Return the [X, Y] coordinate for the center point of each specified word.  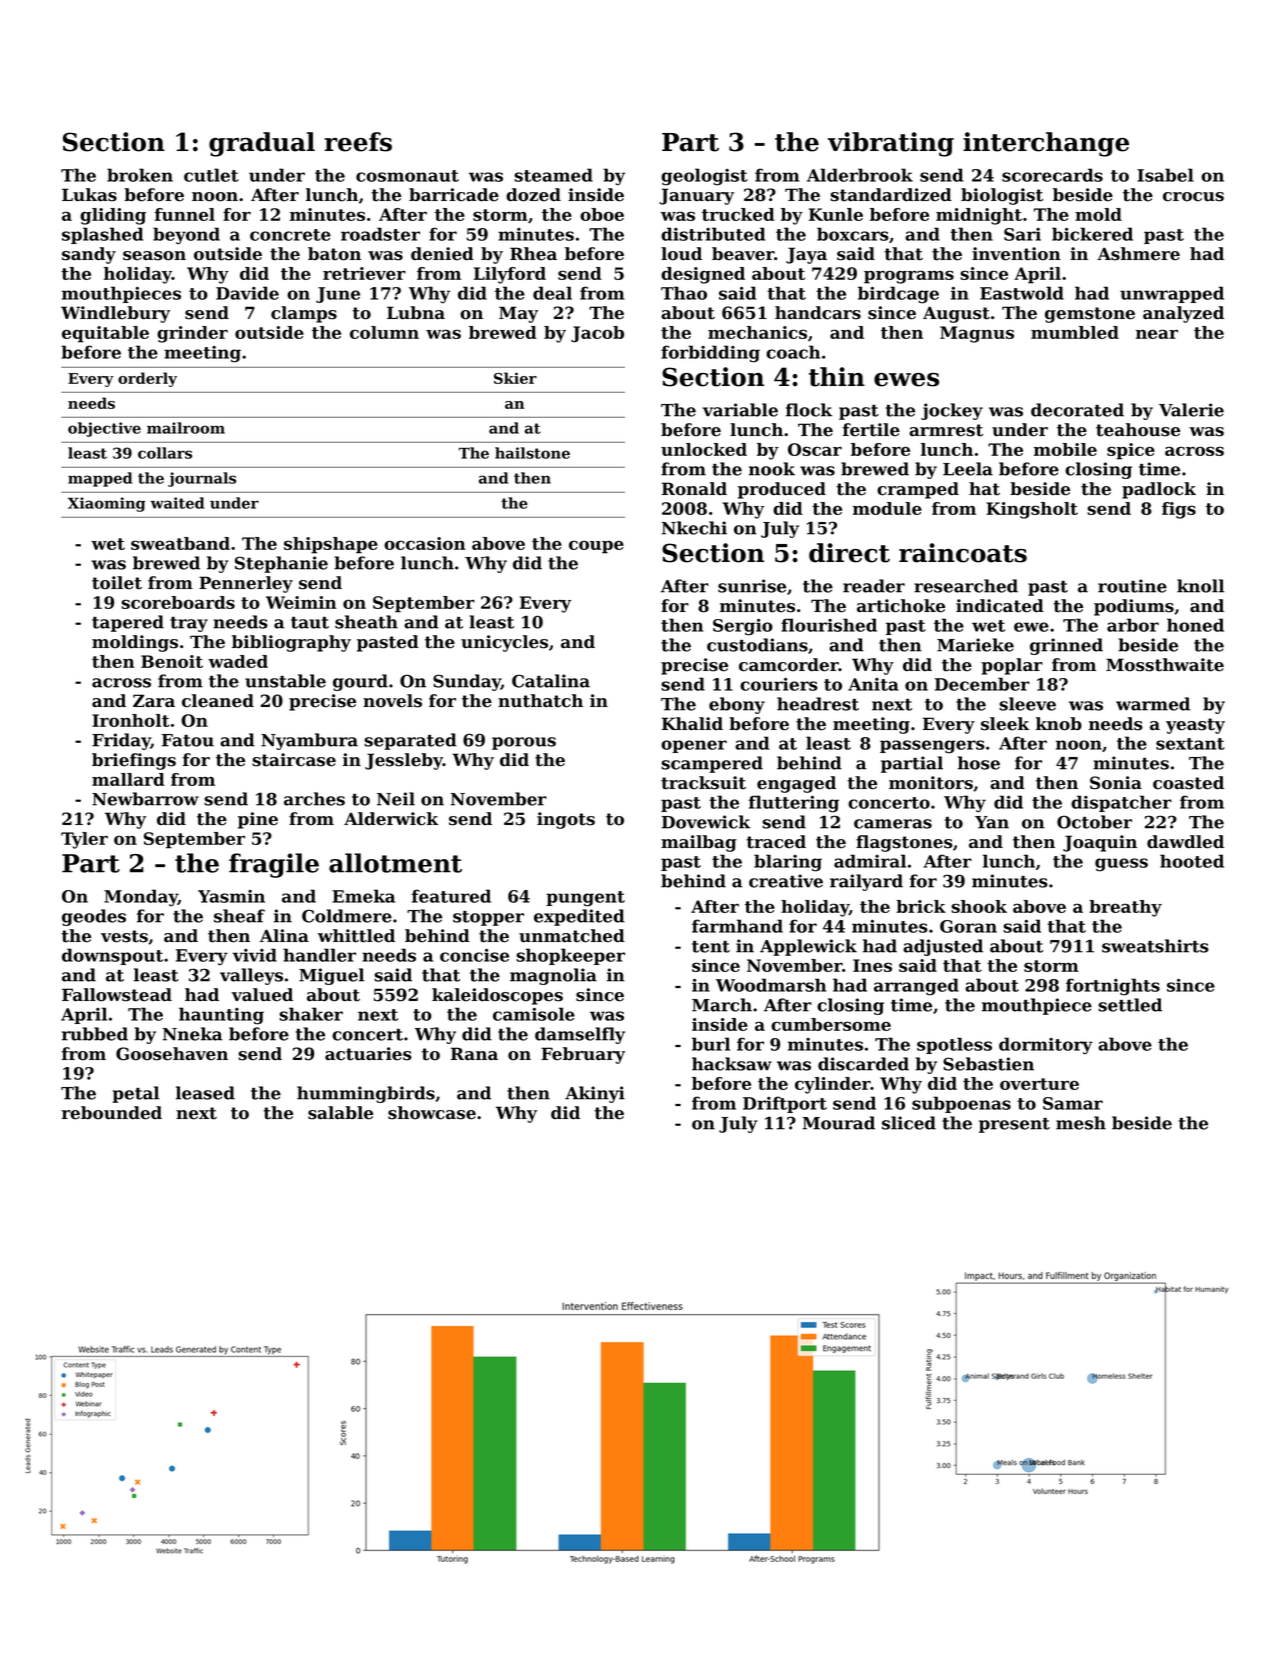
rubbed [95, 1034]
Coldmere [347, 916]
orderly [147, 379]
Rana [474, 1053]
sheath [366, 622]
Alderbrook [860, 175]
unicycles [504, 643]
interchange [1046, 144]
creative [786, 881]
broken [140, 175]
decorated [1077, 410]
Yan [992, 822]
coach [793, 352]
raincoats [963, 553]
